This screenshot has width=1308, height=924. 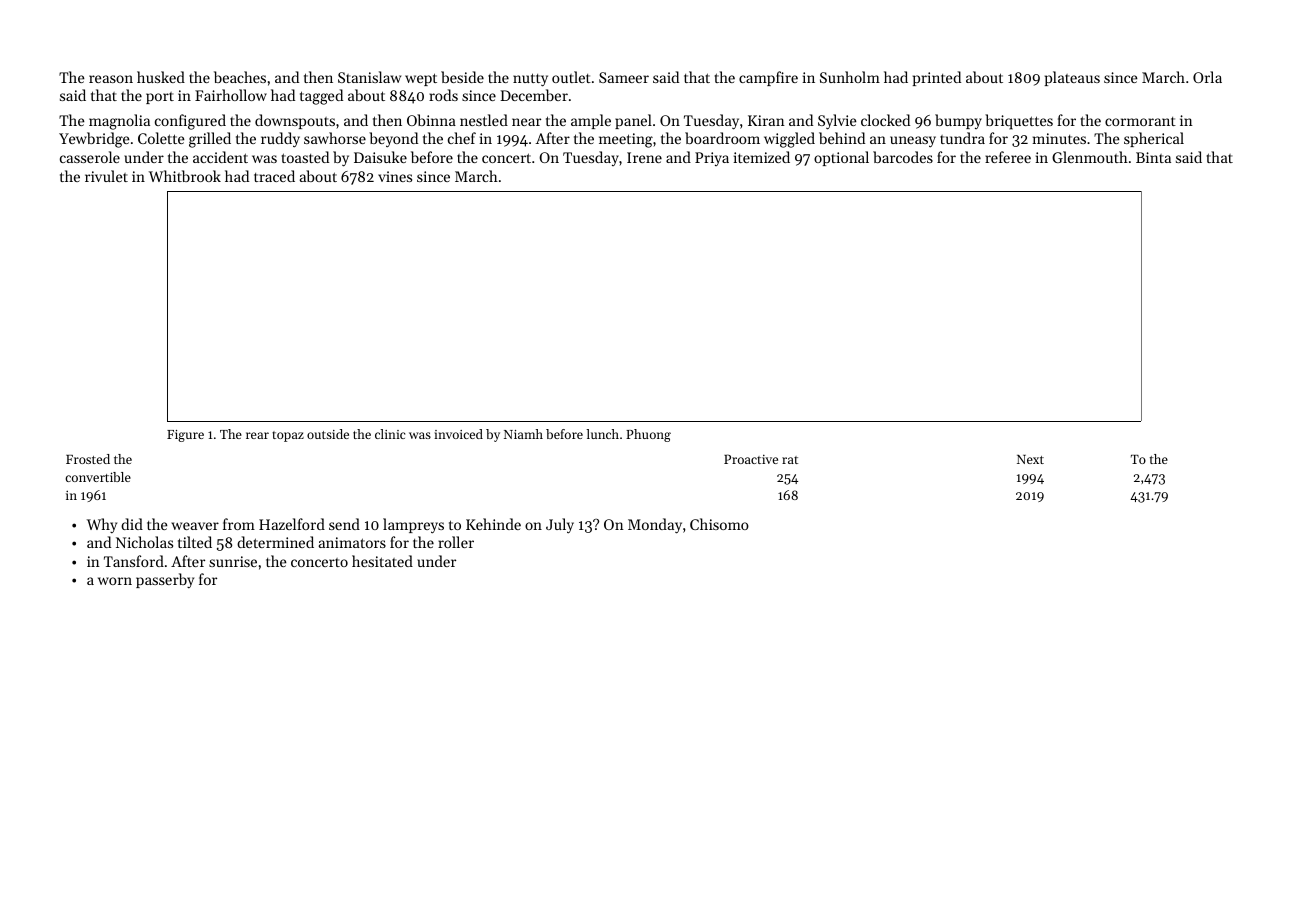 I want to click on Priya, so click(x=712, y=159).
